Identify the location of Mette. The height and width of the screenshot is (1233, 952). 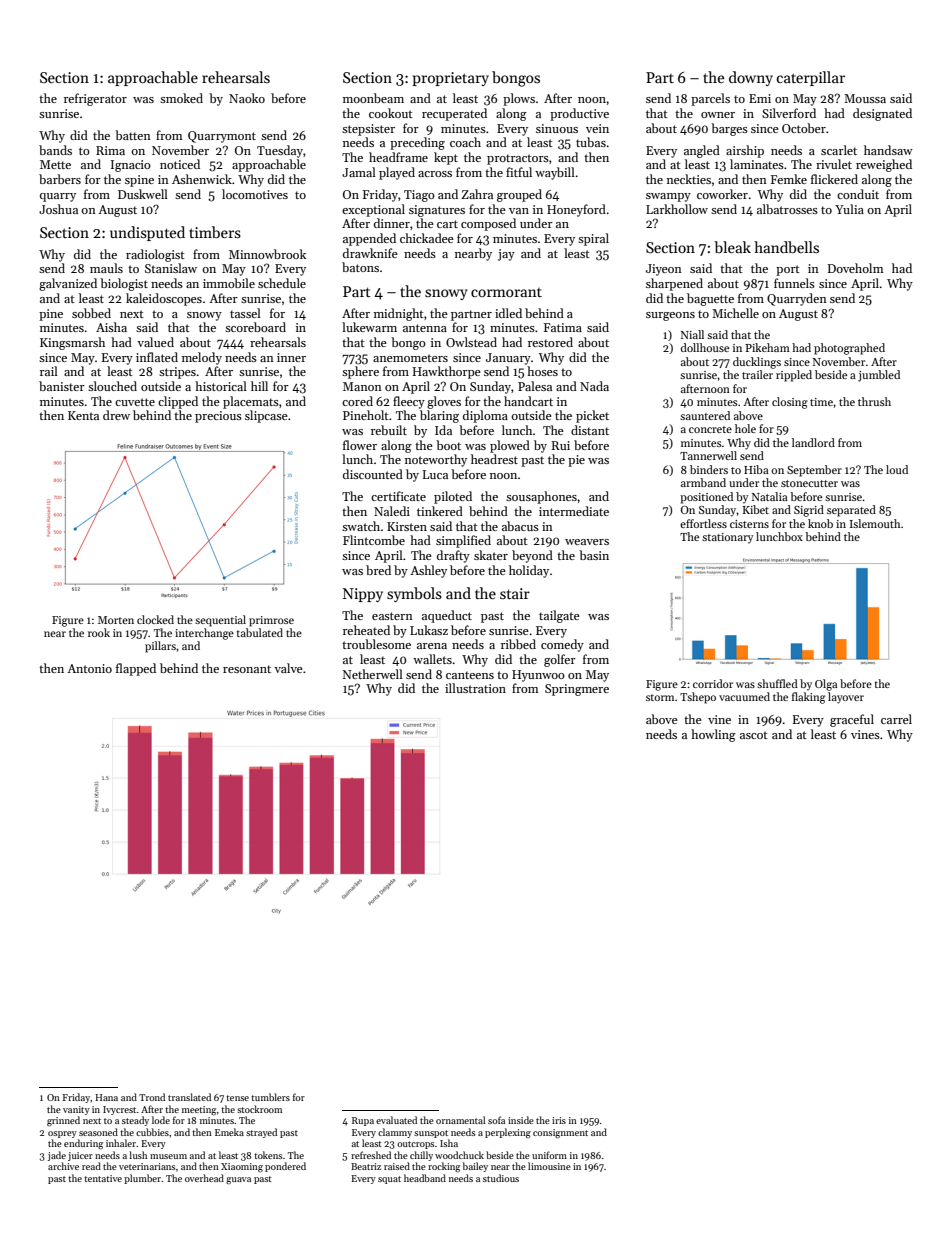
(55, 164).
